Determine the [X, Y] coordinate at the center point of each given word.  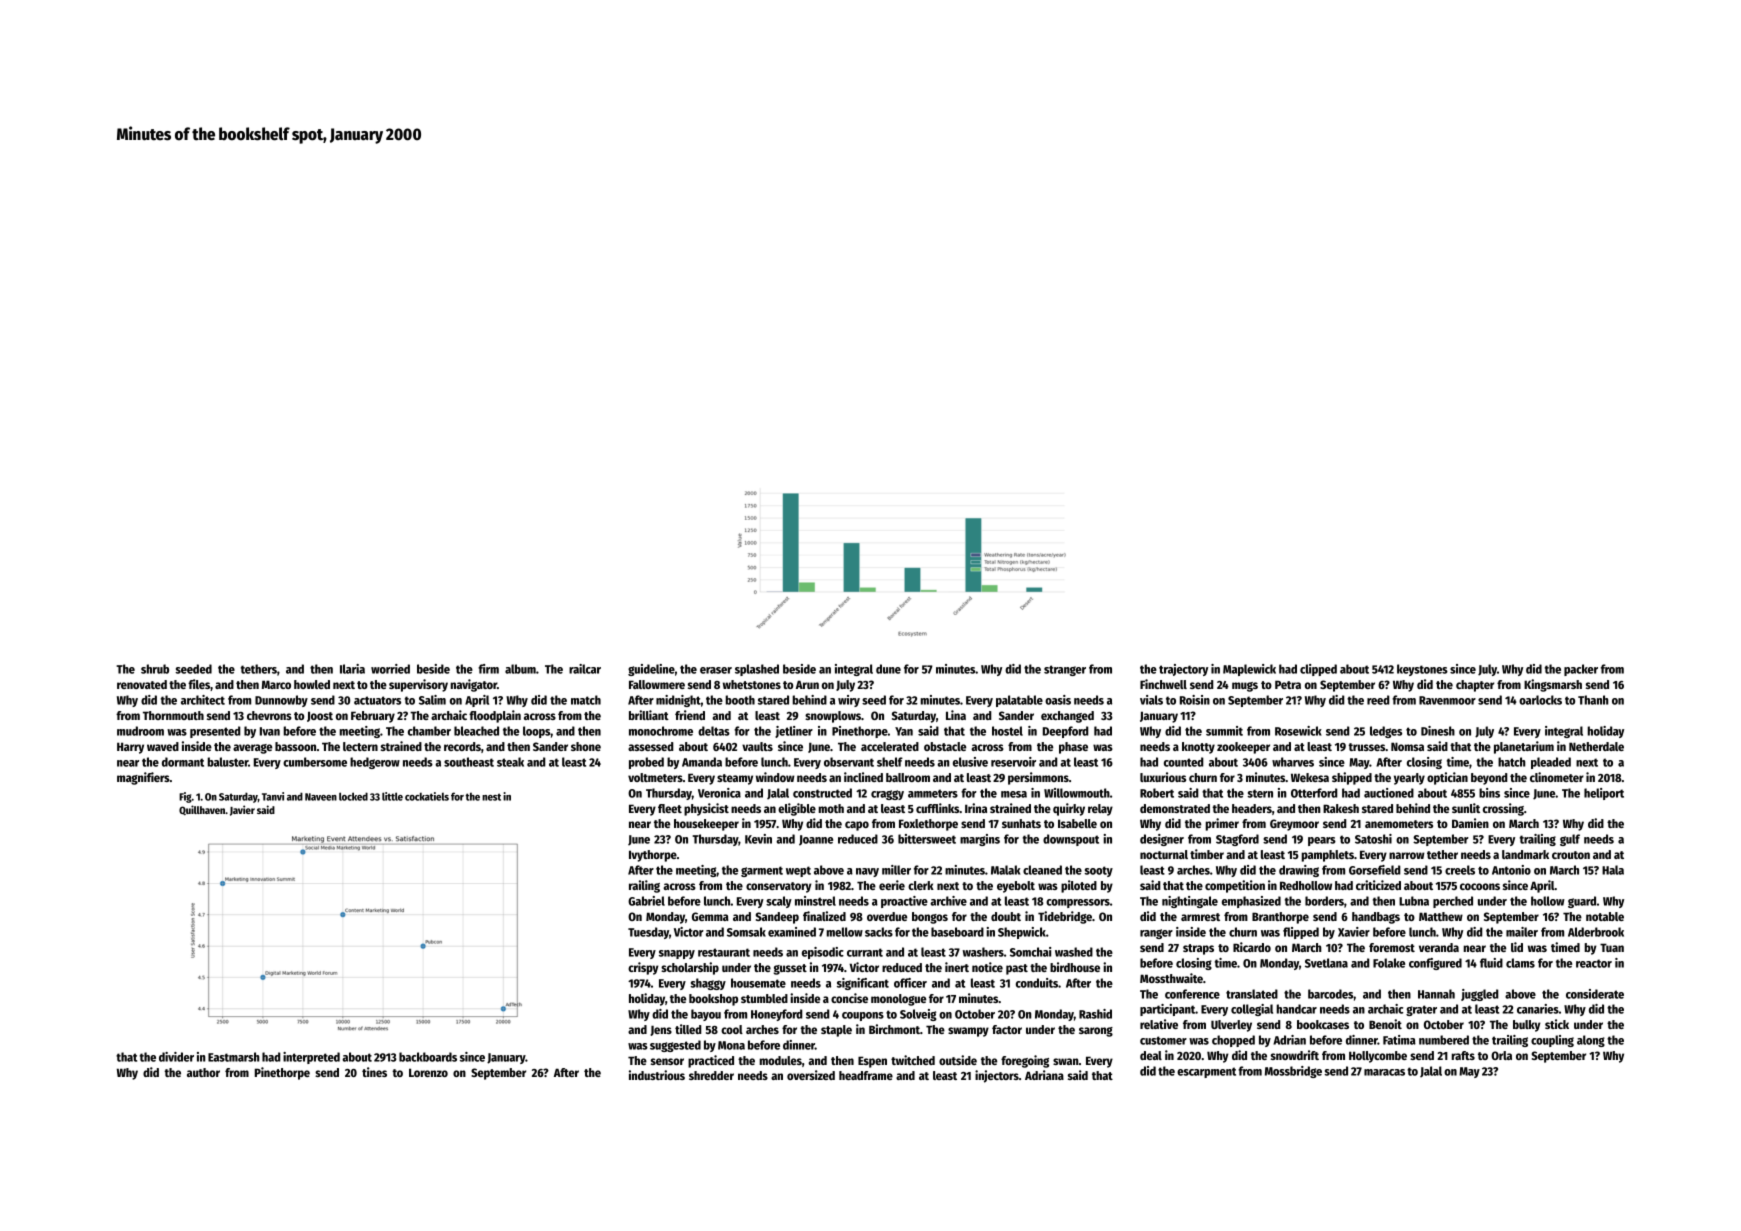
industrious [657, 1075]
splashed [757, 670]
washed [1074, 952]
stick [1557, 1024]
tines [374, 1072]
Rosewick [1298, 731]
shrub [155, 669]
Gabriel [646, 901]
